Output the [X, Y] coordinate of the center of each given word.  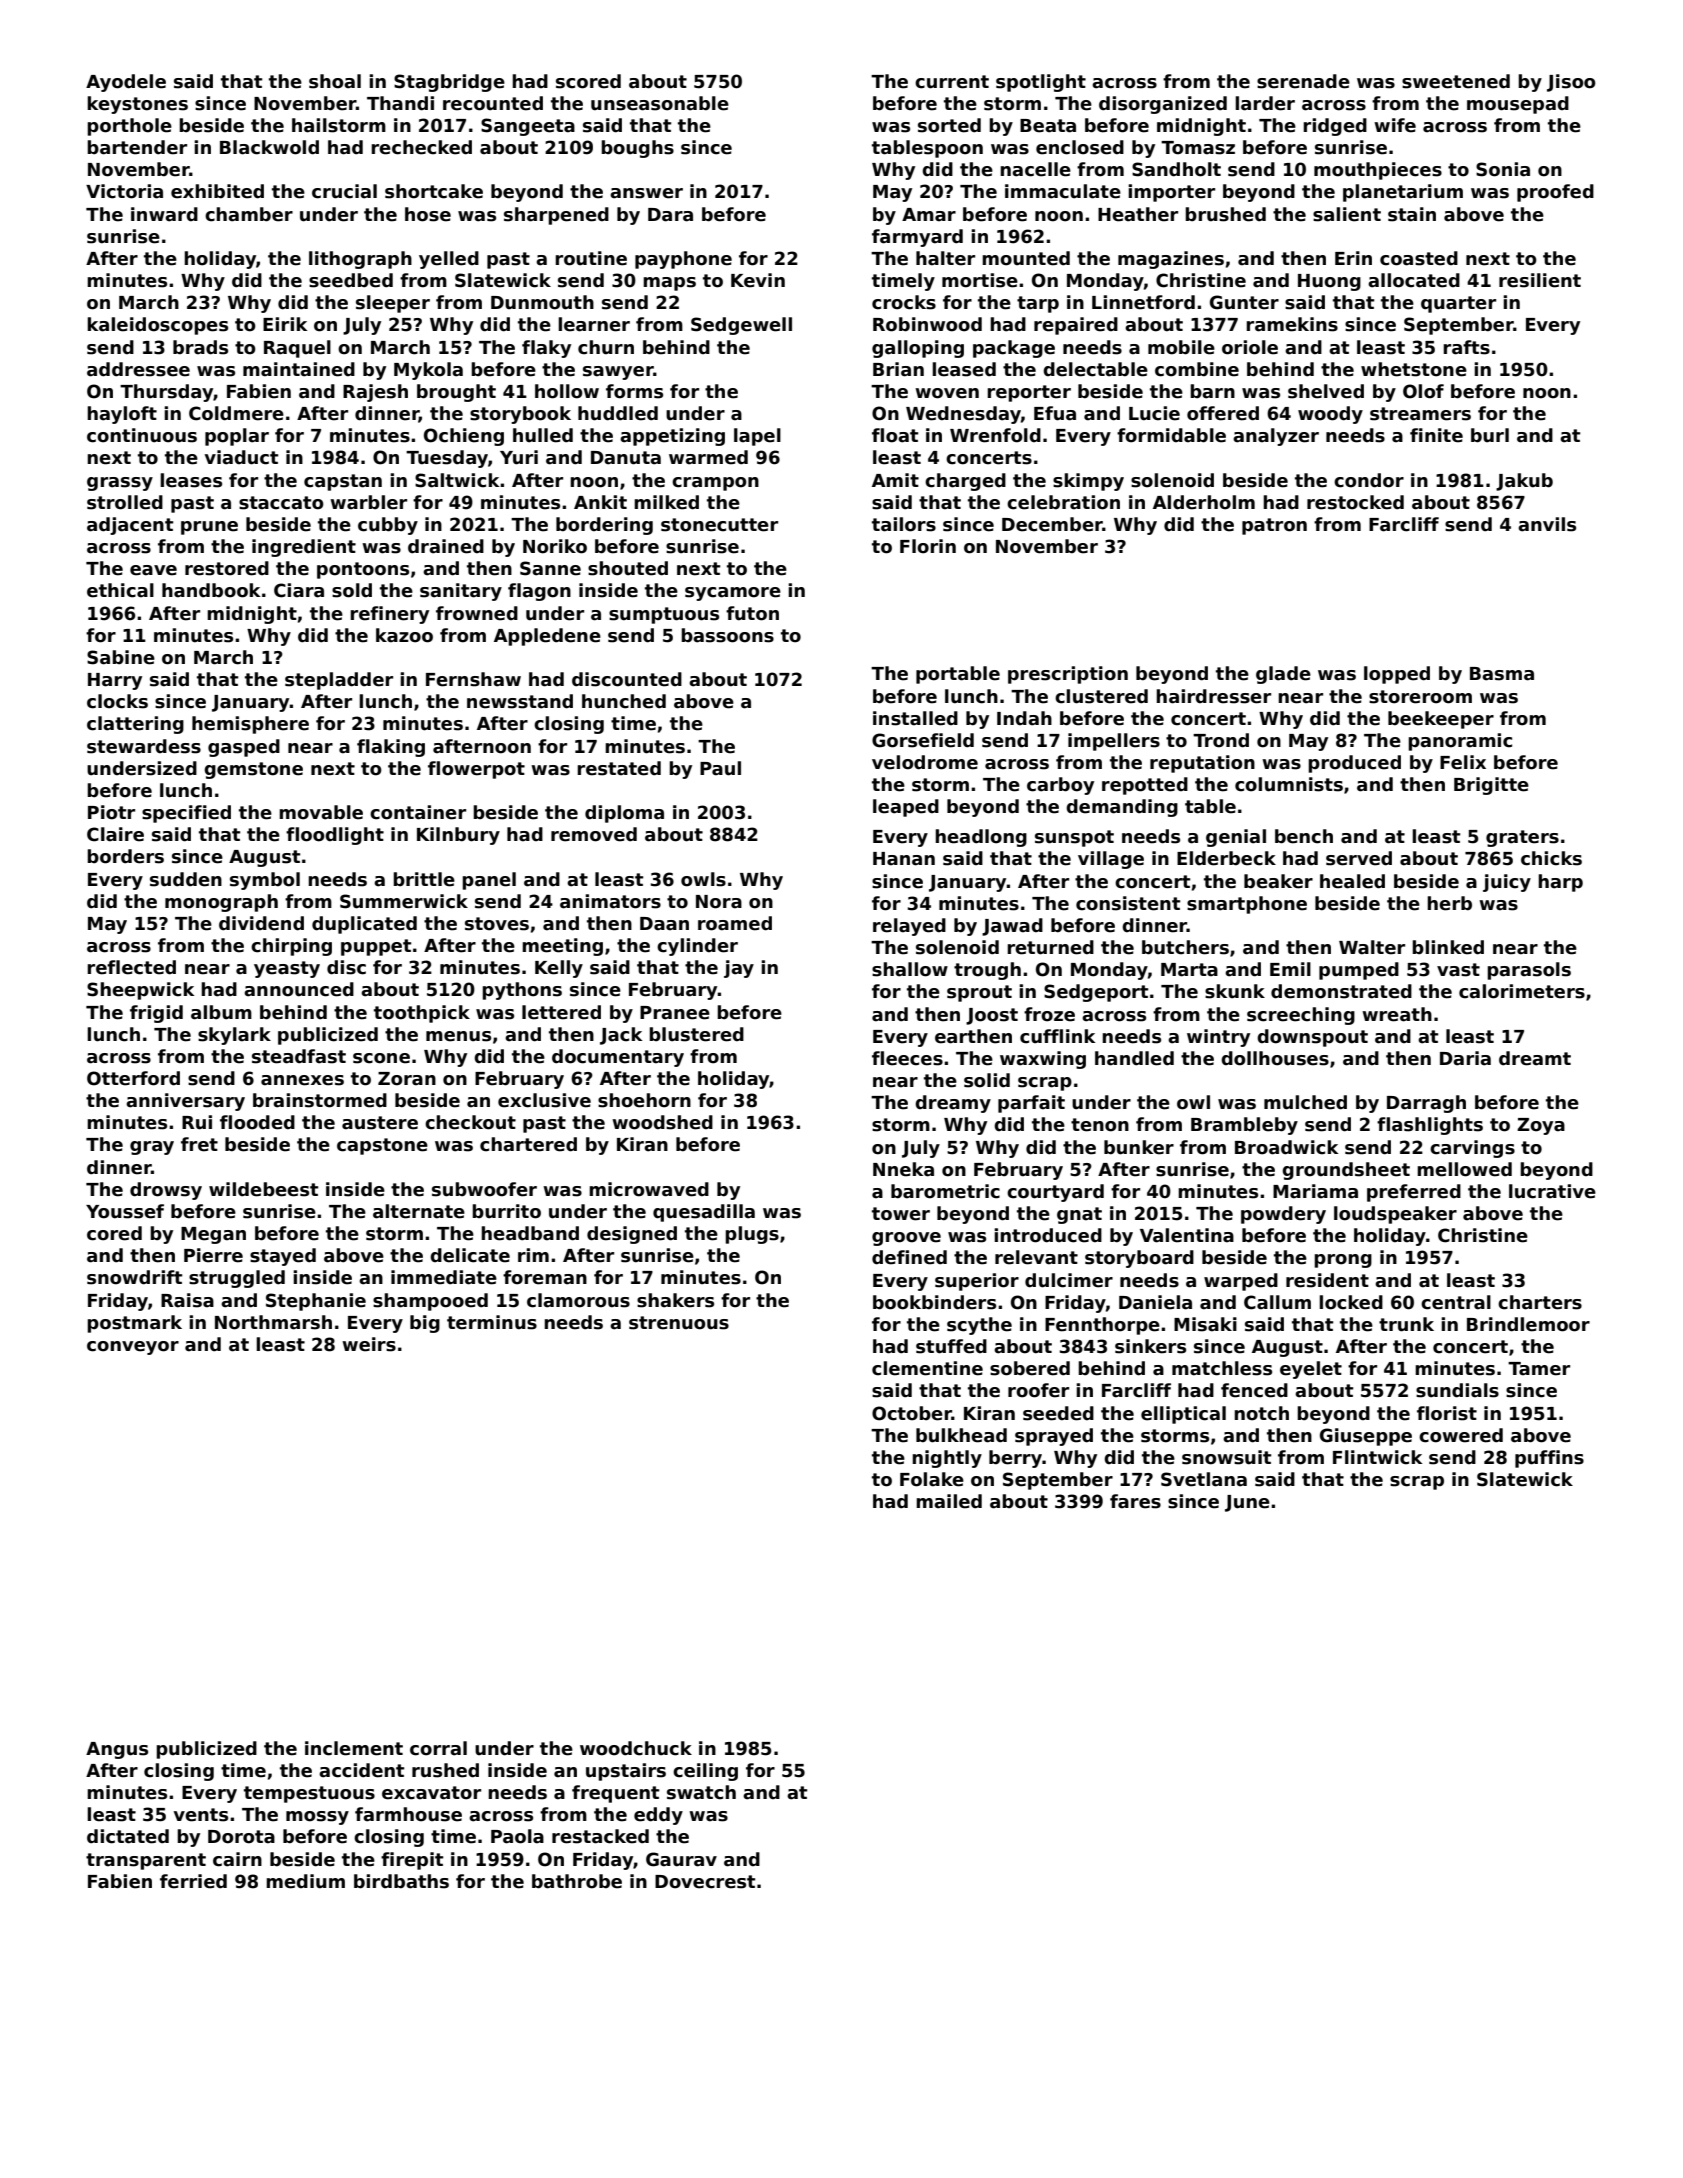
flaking [391, 748]
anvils [1547, 524]
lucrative [1552, 1191]
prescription [1068, 675]
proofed [1555, 193]
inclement [354, 1748]
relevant [1036, 1257]
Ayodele [126, 83]
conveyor [133, 1348]
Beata [1048, 126]
